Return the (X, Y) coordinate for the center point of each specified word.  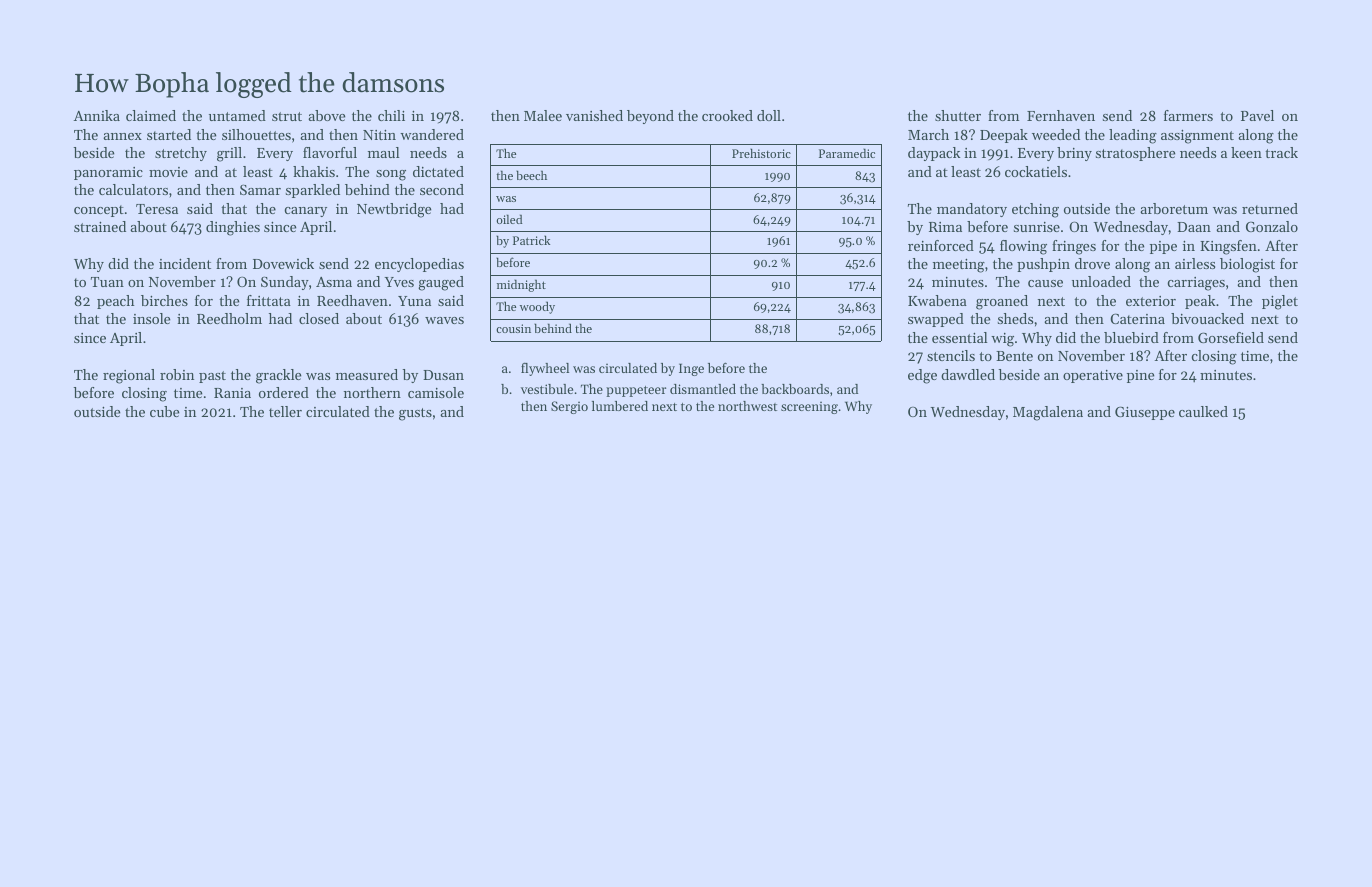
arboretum (1174, 208)
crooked (727, 115)
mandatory (972, 210)
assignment (1197, 137)
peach (116, 302)
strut (287, 116)
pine (1140, 376)
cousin (513, 328)
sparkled (313, 191)
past (212, 377)
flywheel (545, 369)
